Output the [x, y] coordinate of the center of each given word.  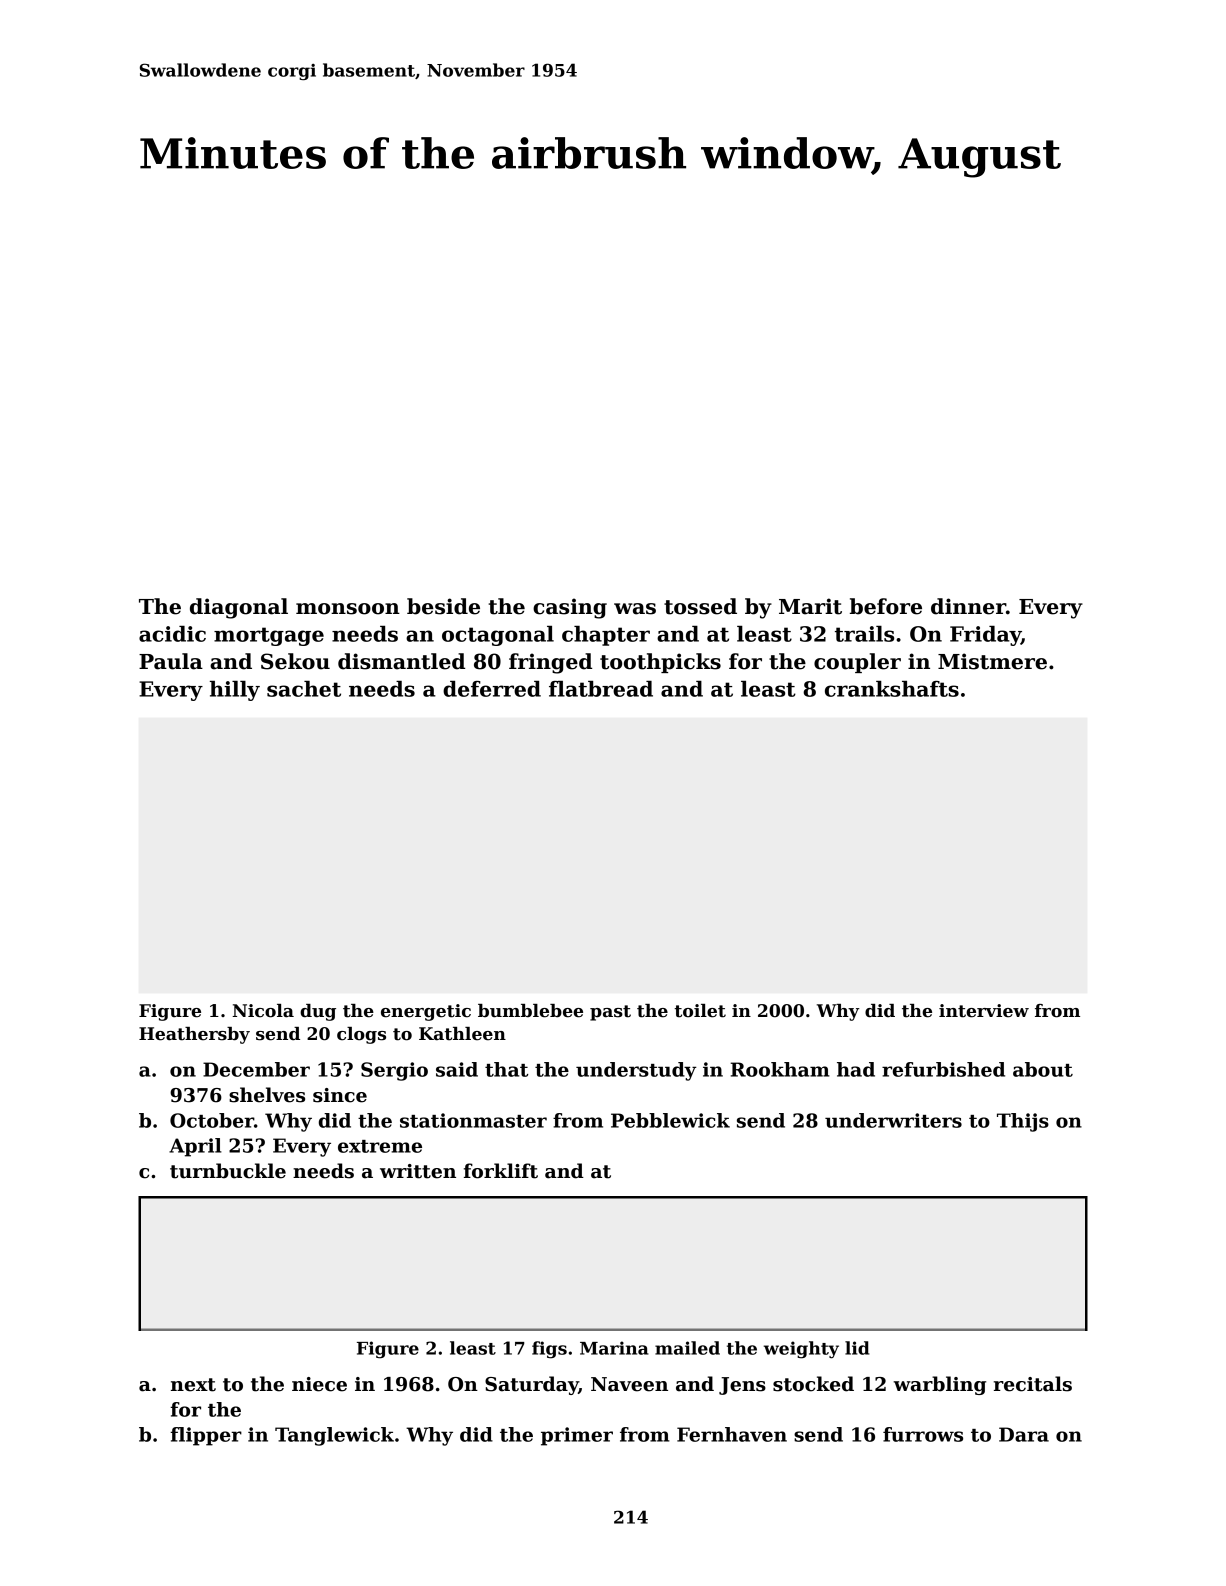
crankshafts [892, 689]
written [418, 1171]
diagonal [239, 608]
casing [570, 608]
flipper [206, 1436]
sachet [304, 689]
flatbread [601, 689]
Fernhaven [732, 1434]
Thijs [1023, 1122]
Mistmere [992, 661]
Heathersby [194, 1035]
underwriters [893, 1120]
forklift [501, 1171]
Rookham [780, 1069]
